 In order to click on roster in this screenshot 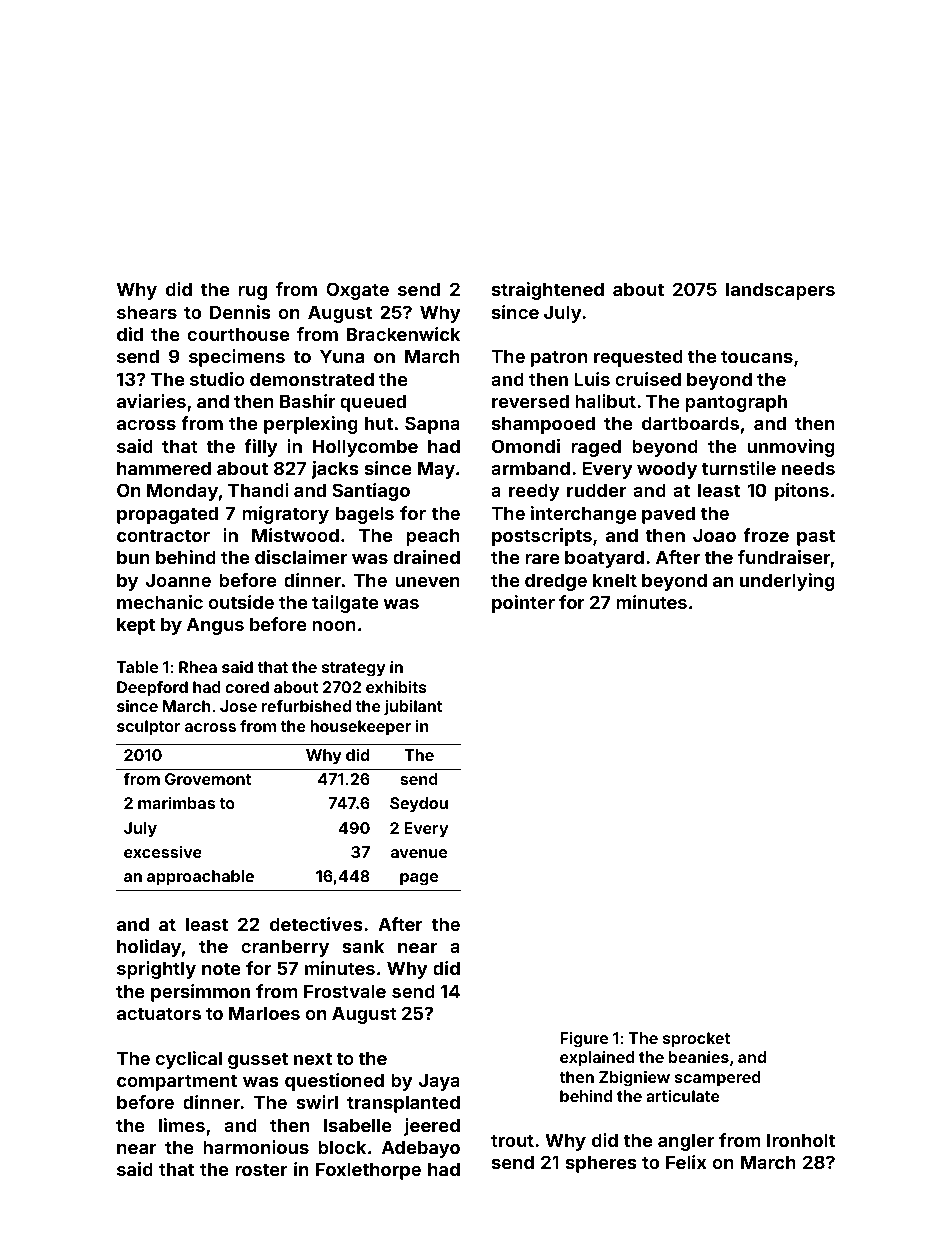, I will do `click(261, 1169)`.
